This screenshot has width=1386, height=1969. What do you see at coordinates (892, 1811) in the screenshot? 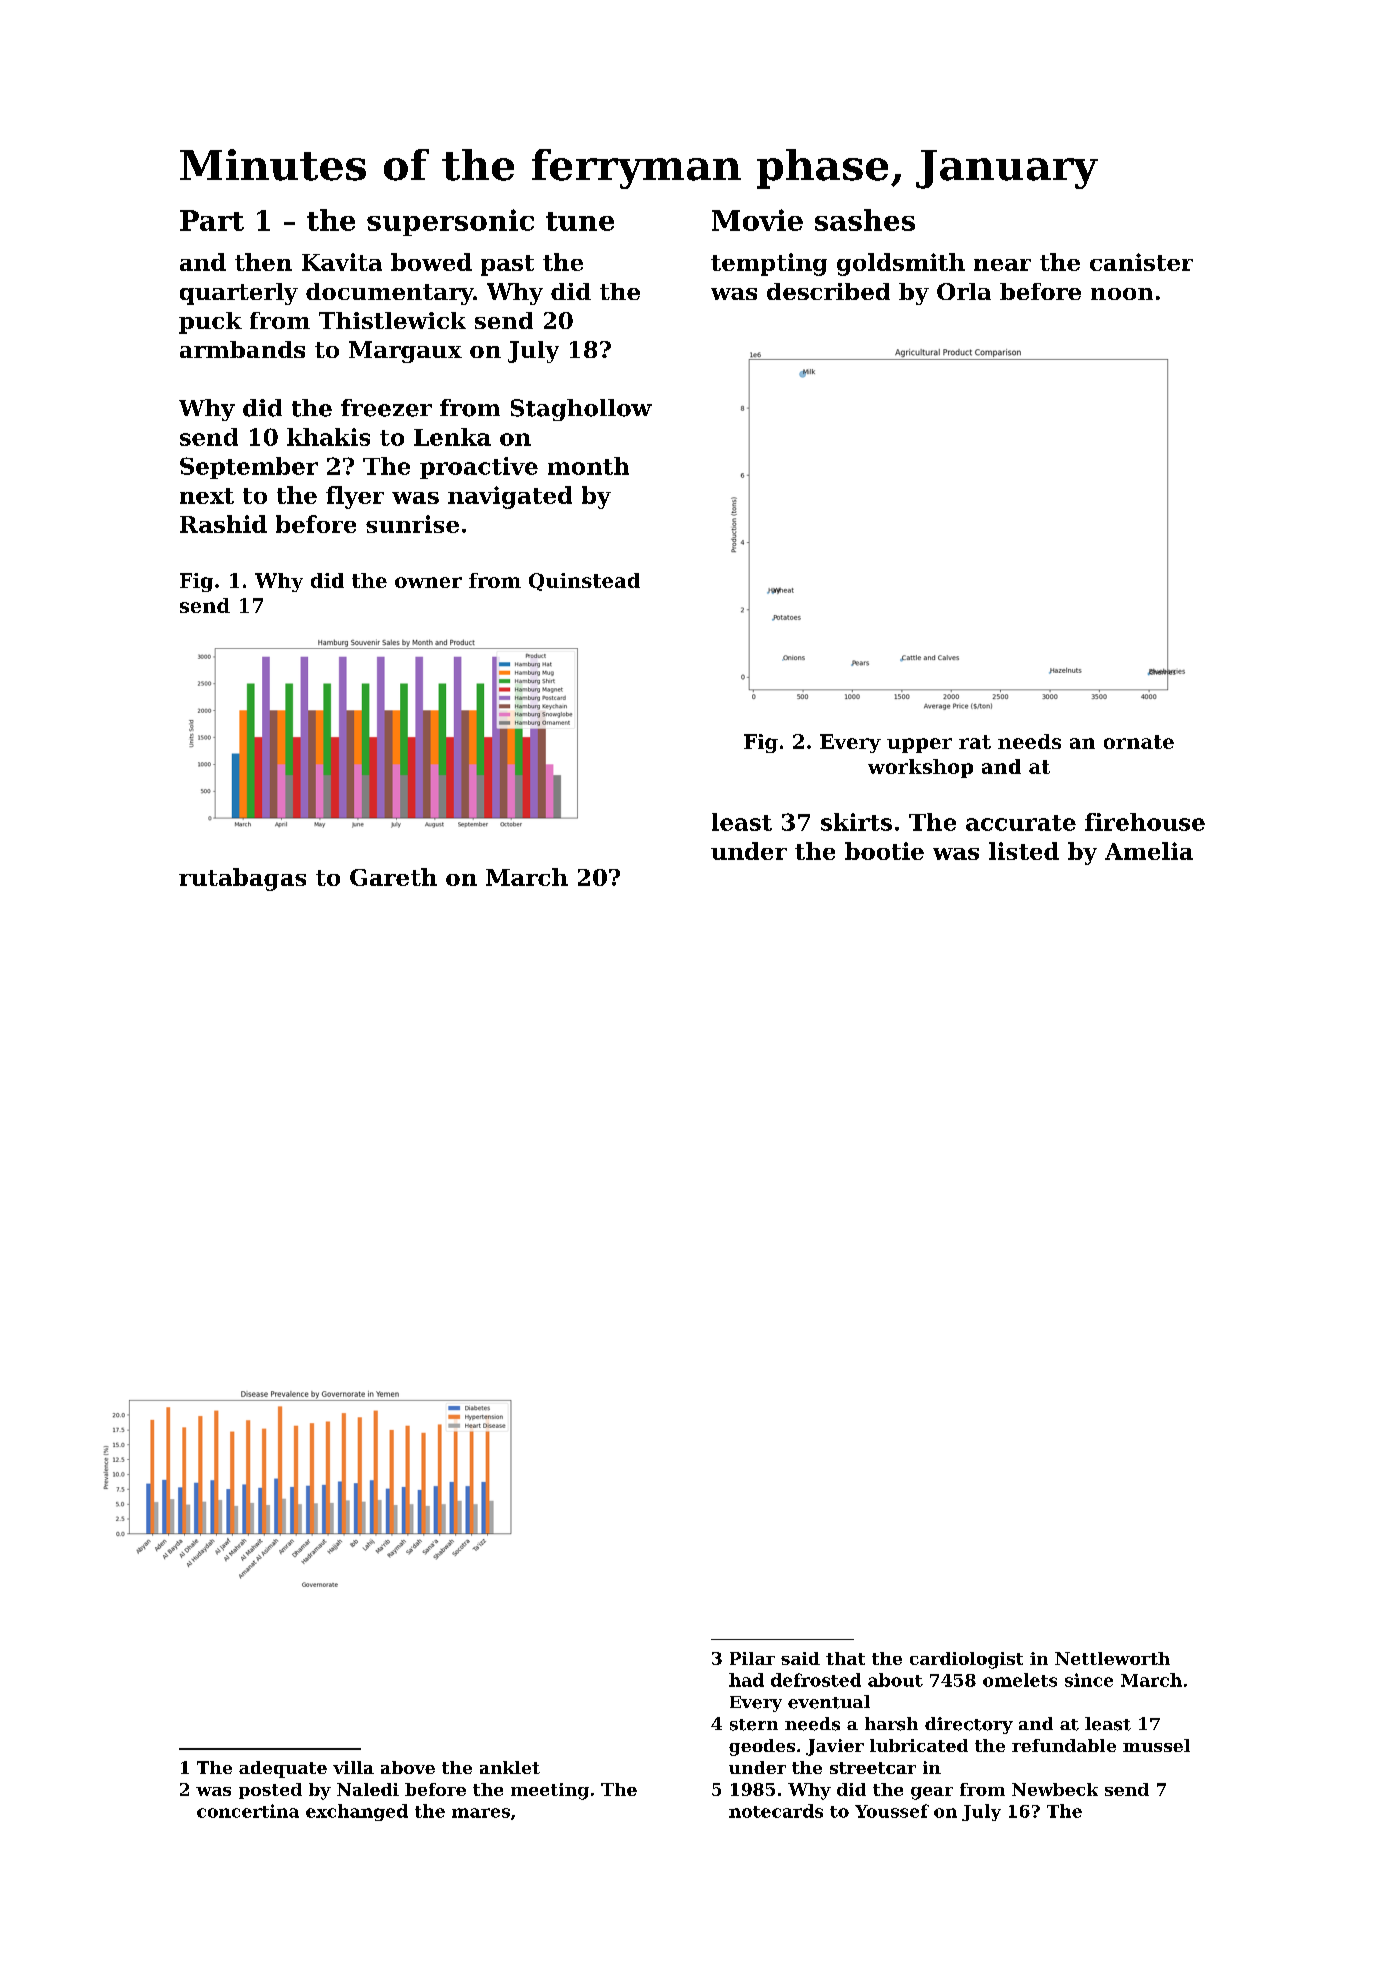
I see `Youssef` at bounding box center [892, 1811].
